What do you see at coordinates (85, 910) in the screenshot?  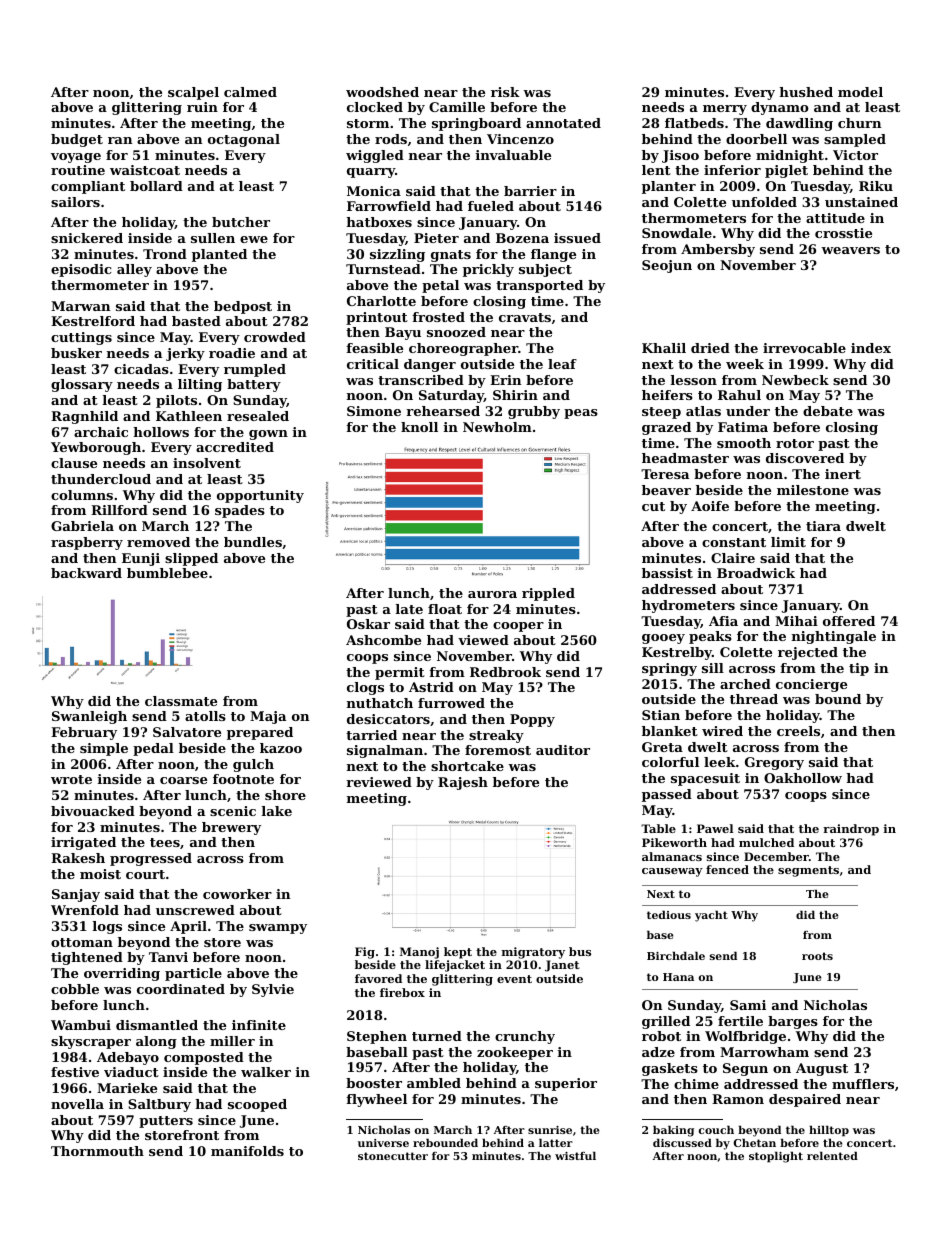 I see `Wrenfold` at bounding box center [85, 910].
